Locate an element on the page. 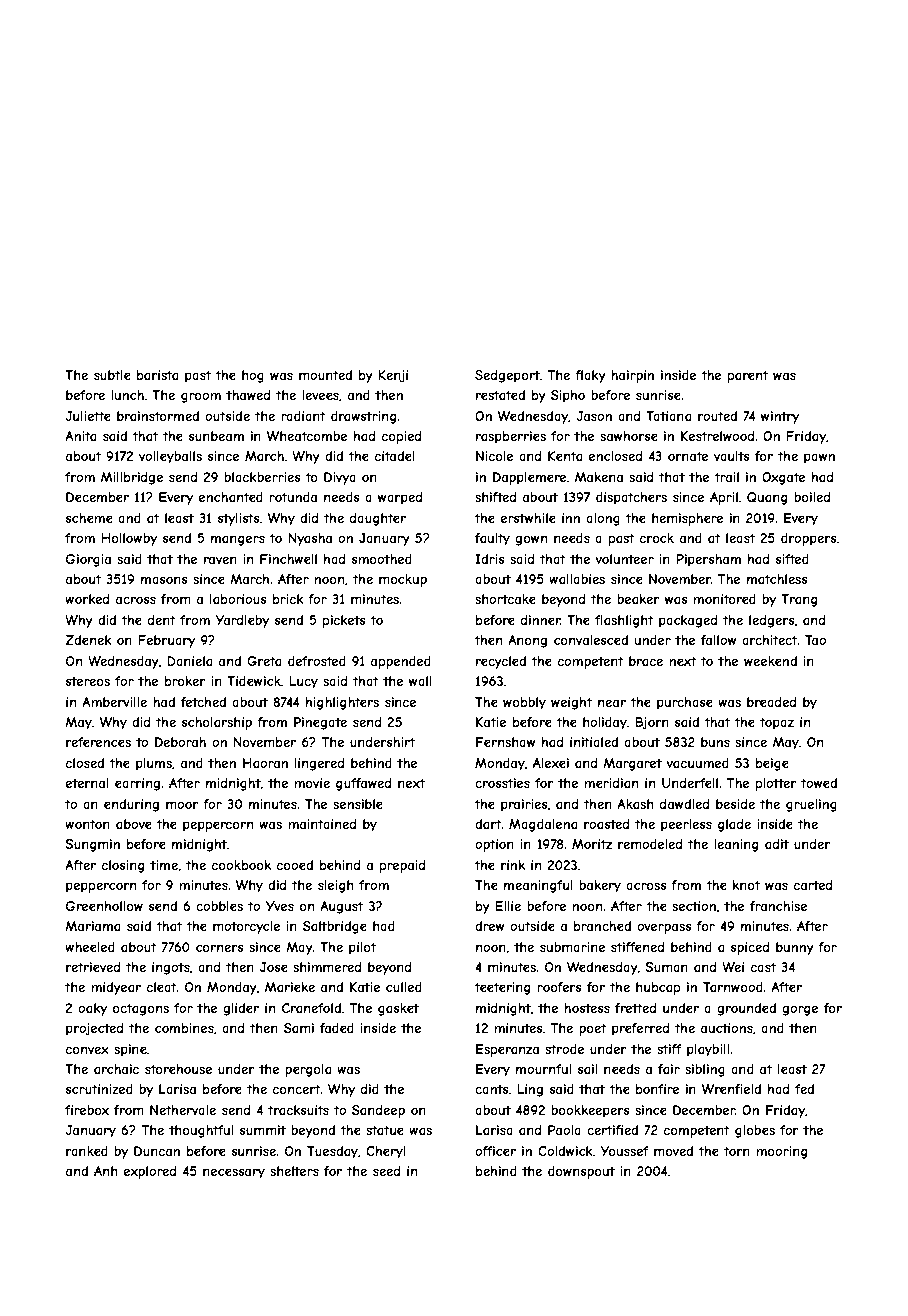 This page has height=1316, width=908. Amberville is located at coordinates (114, 702).
